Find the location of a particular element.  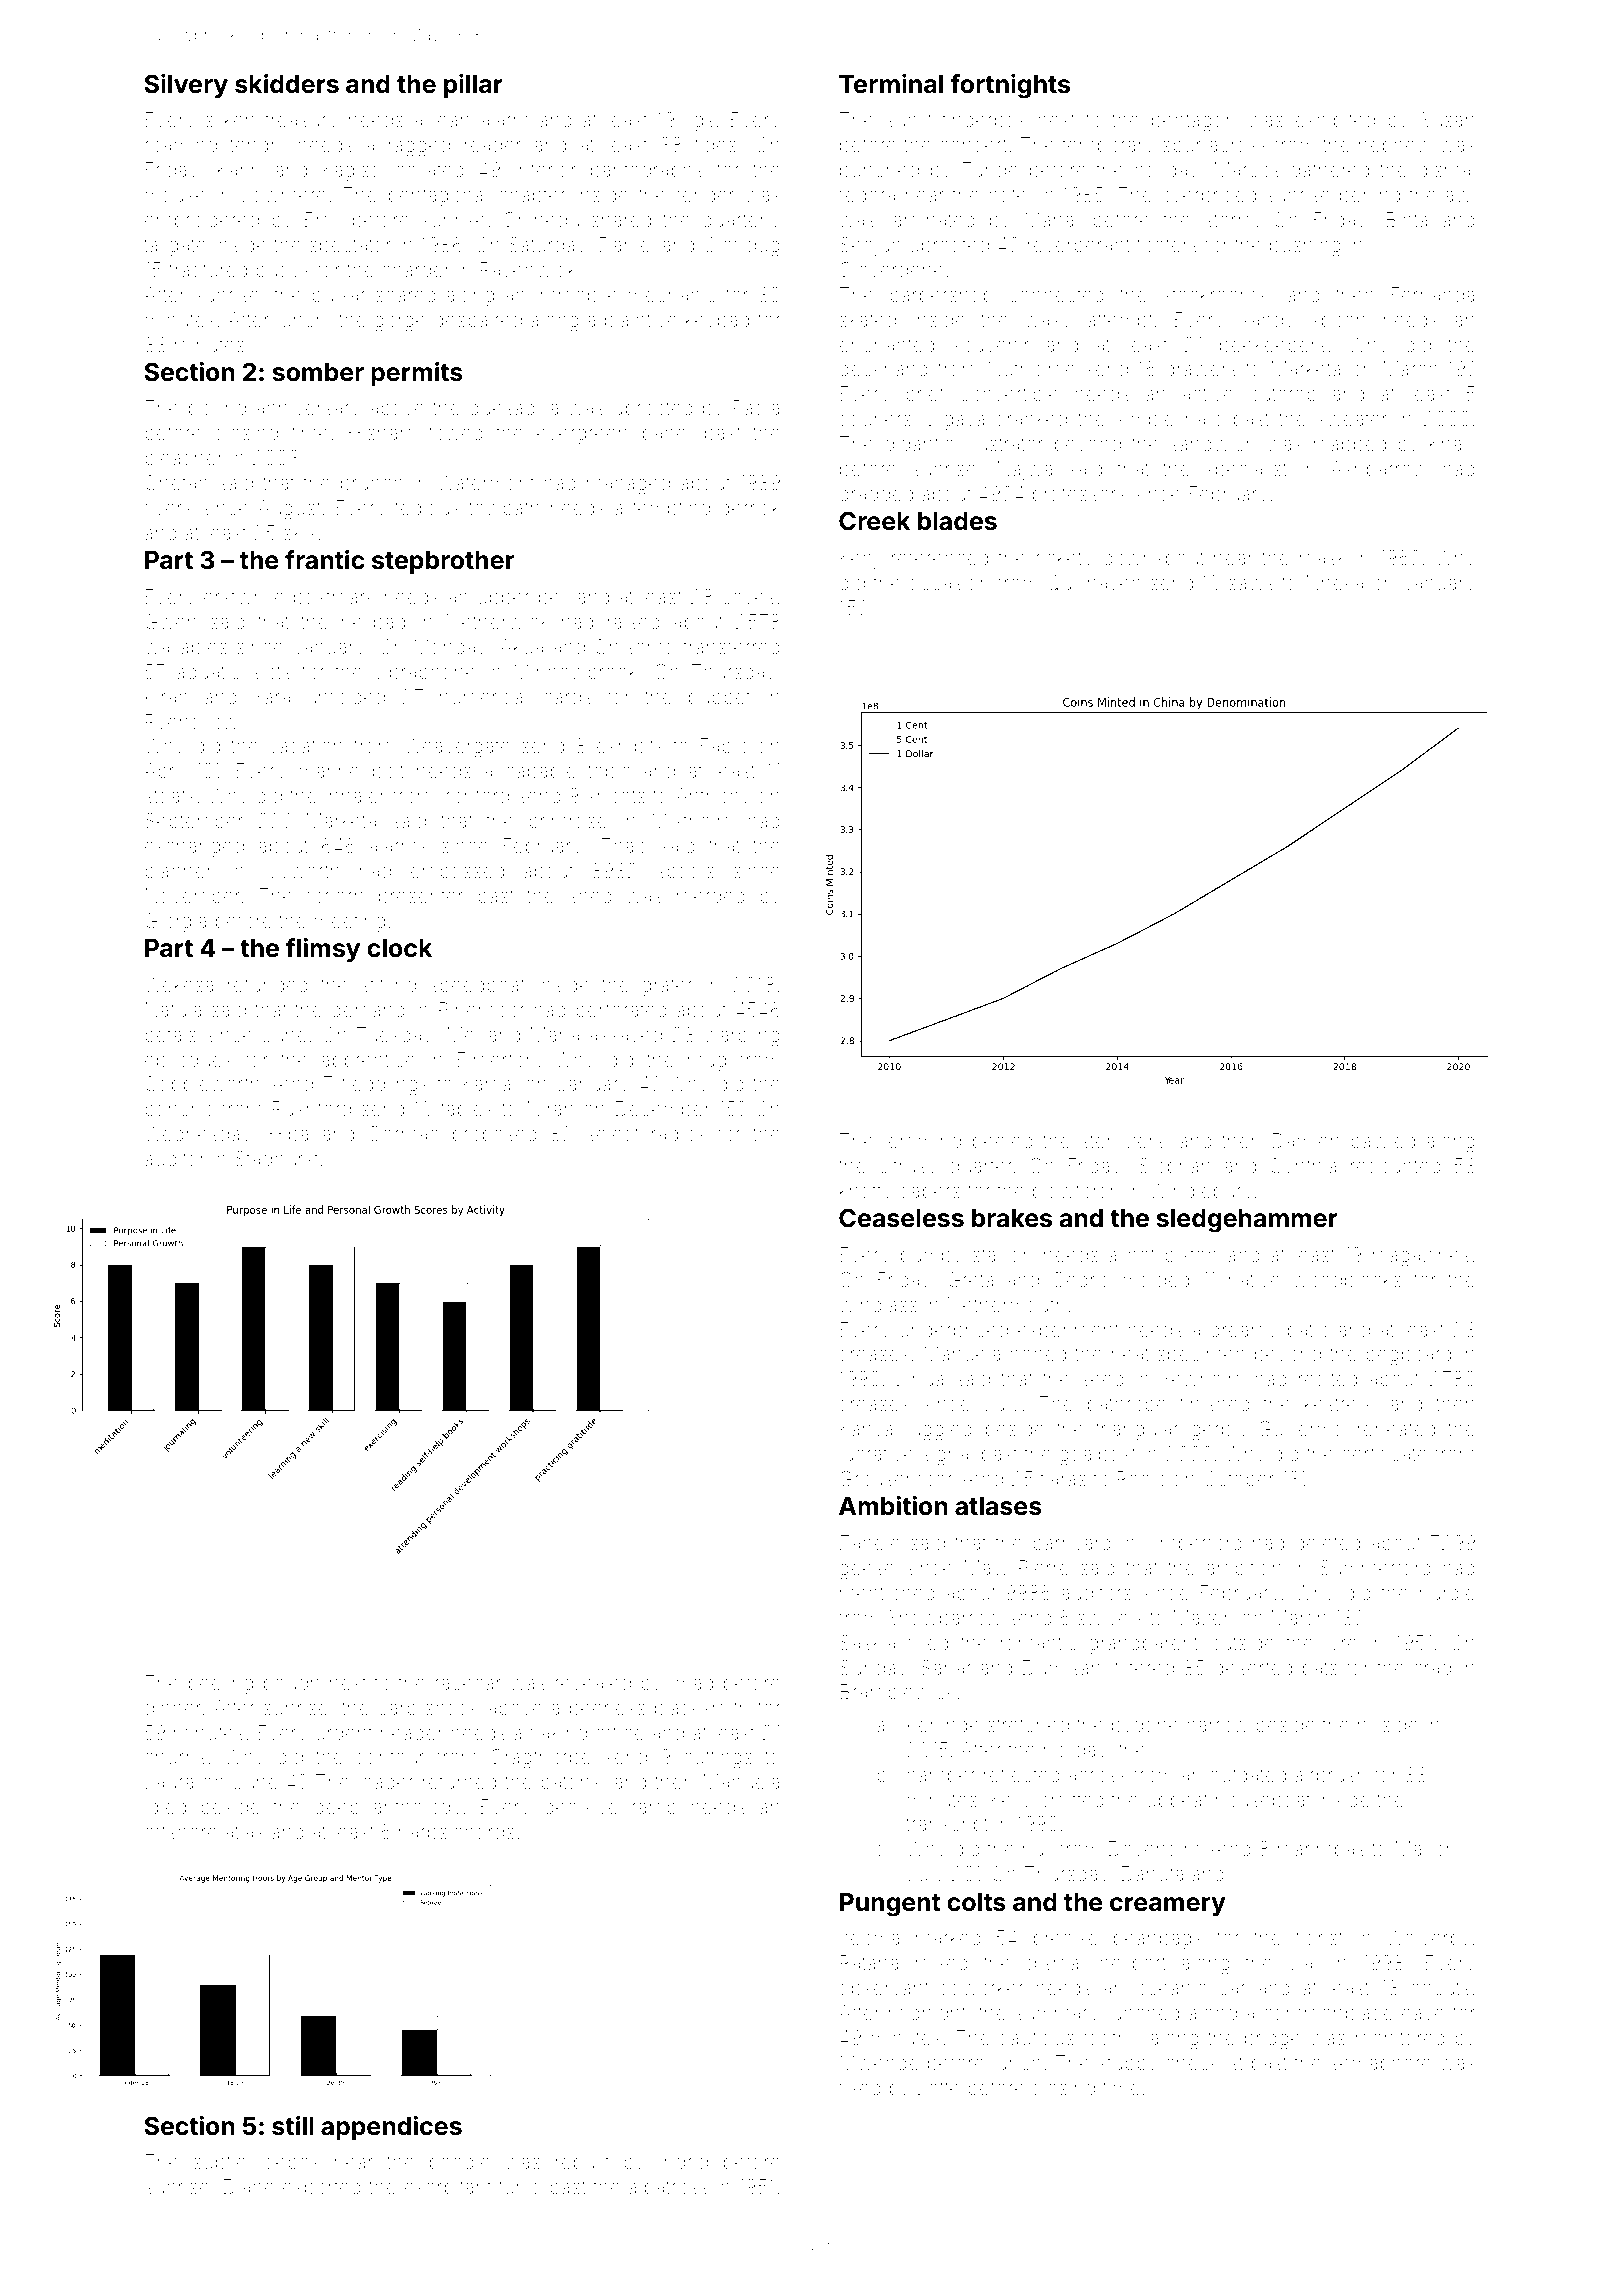

Grousemoor is located at coordinates (896, 1478).
